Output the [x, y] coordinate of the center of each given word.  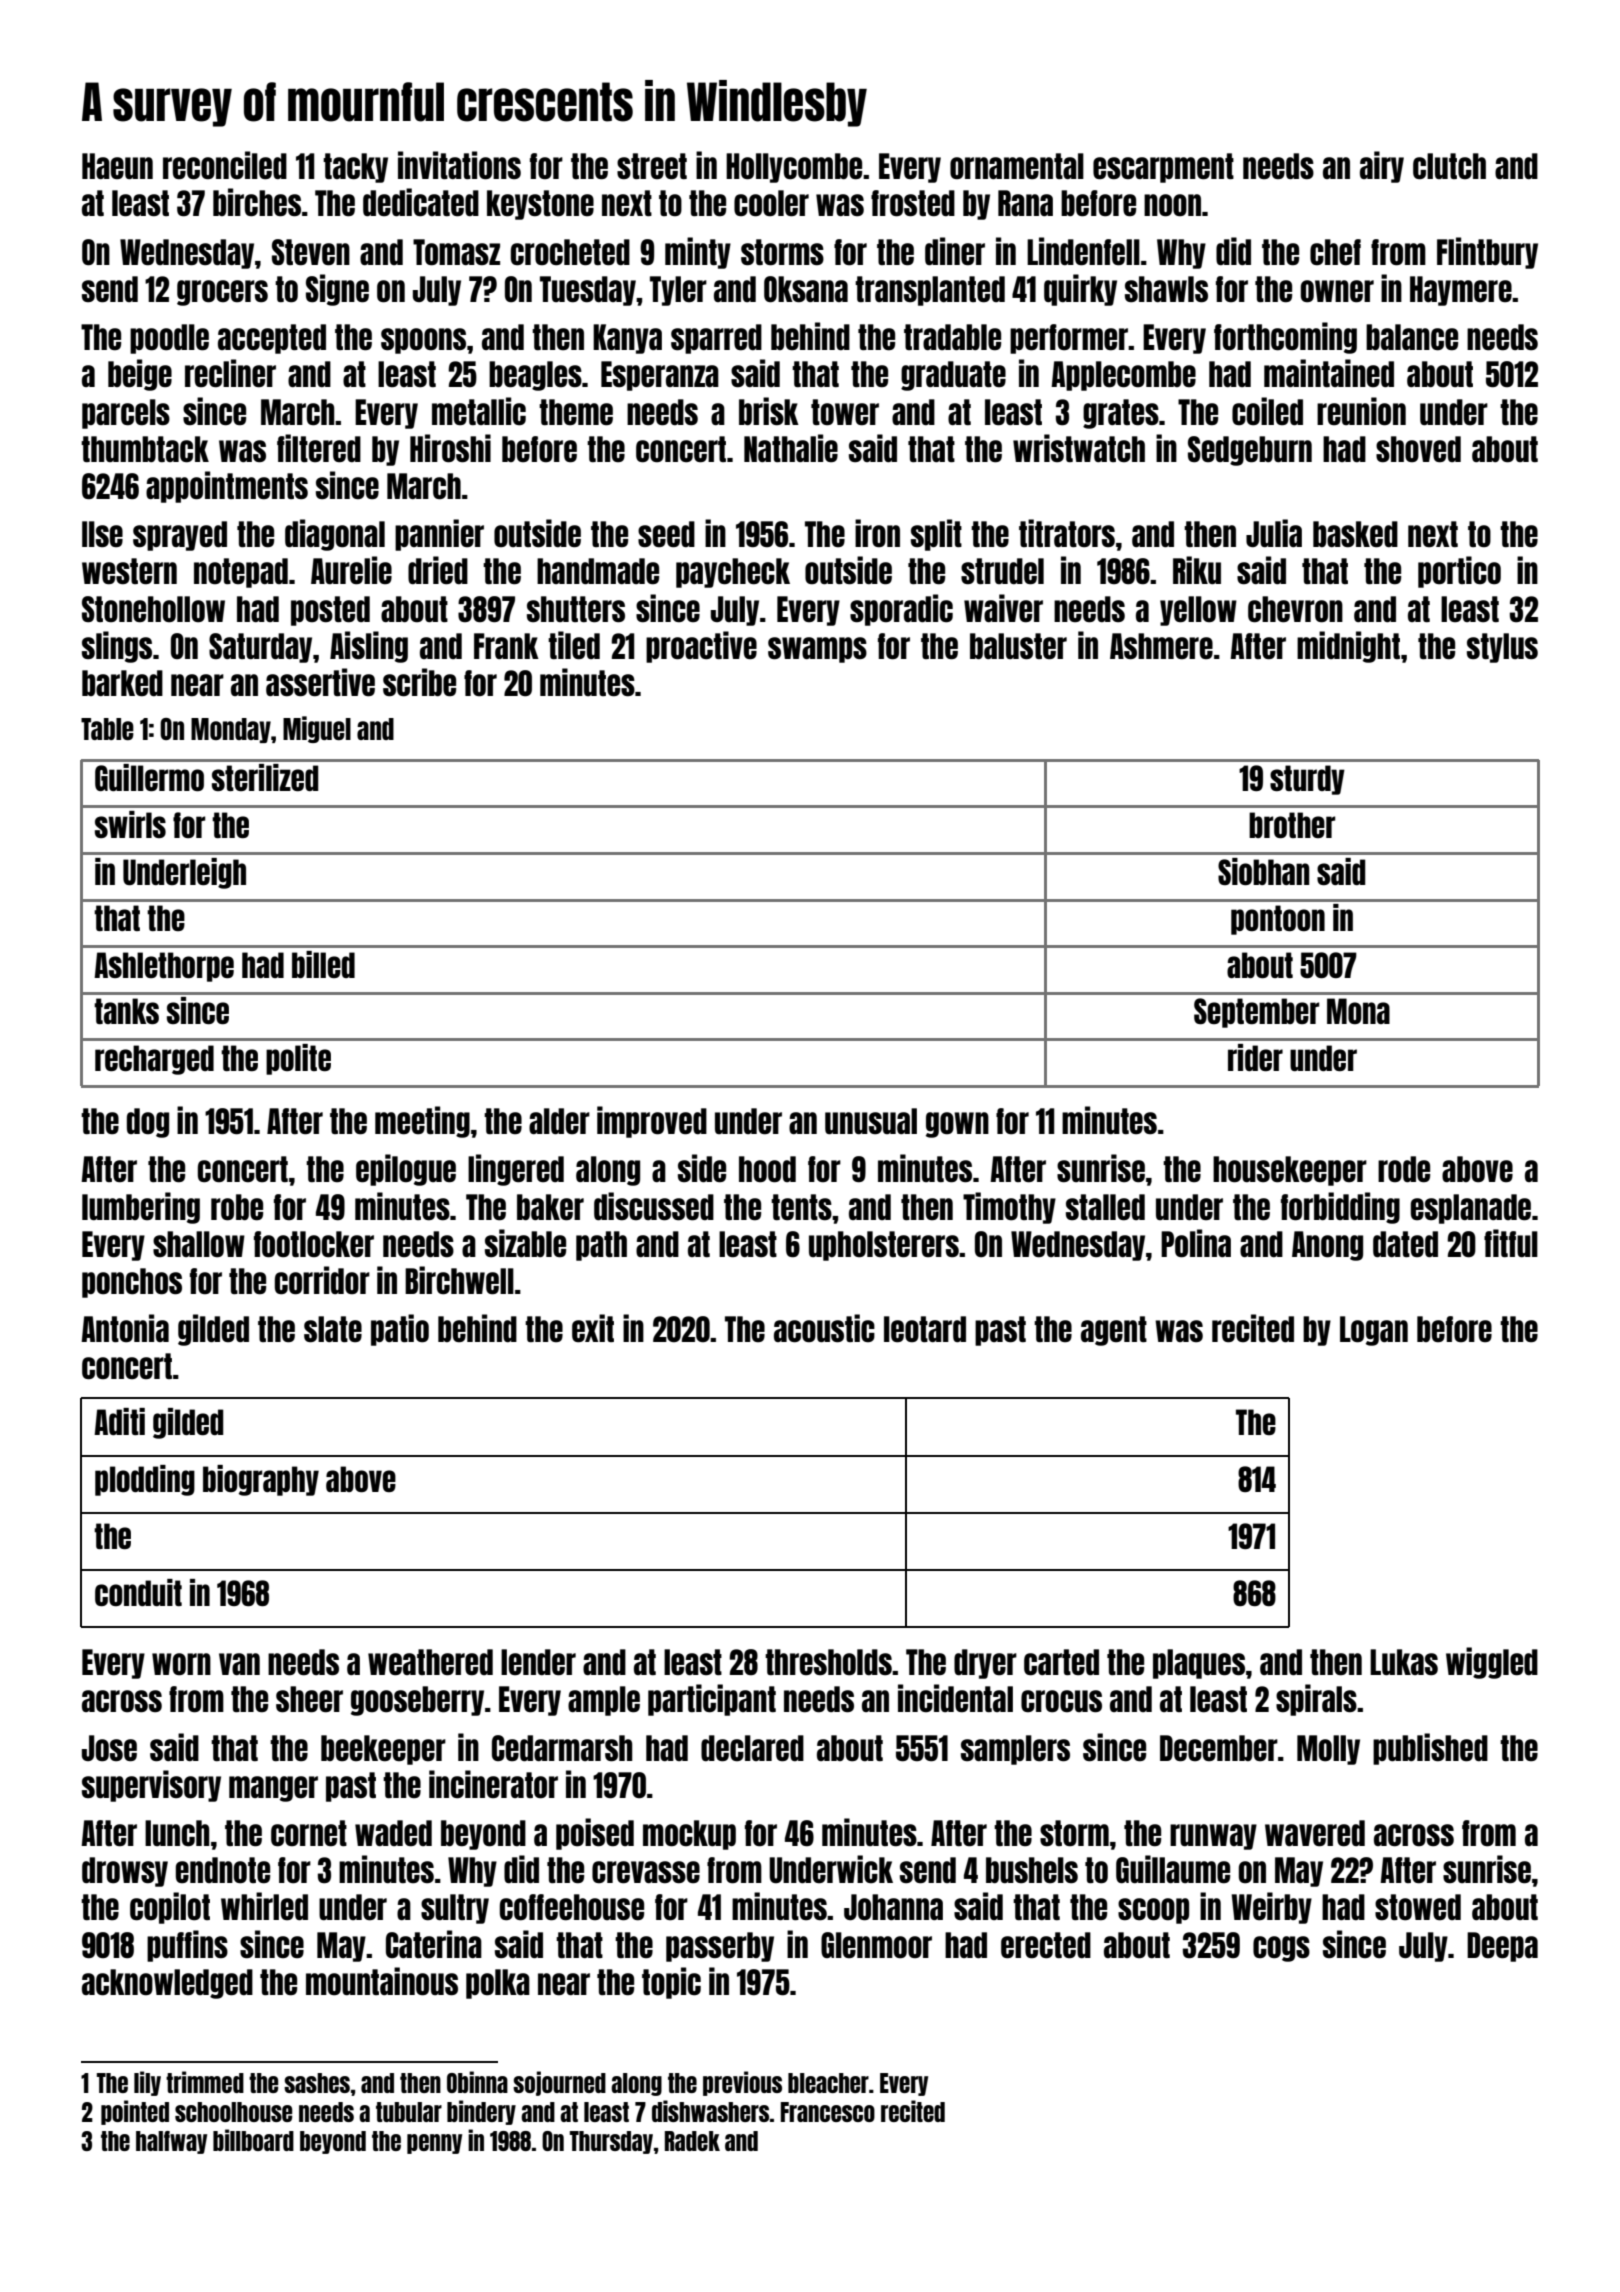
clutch [1449, 166]
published [1430, 1749]
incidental [955, 1698]
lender [538, 1662]
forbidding [1340, 1208]
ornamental [1017, 166]
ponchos [132, 1283]
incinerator [493, 1784]
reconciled [225, 165]
